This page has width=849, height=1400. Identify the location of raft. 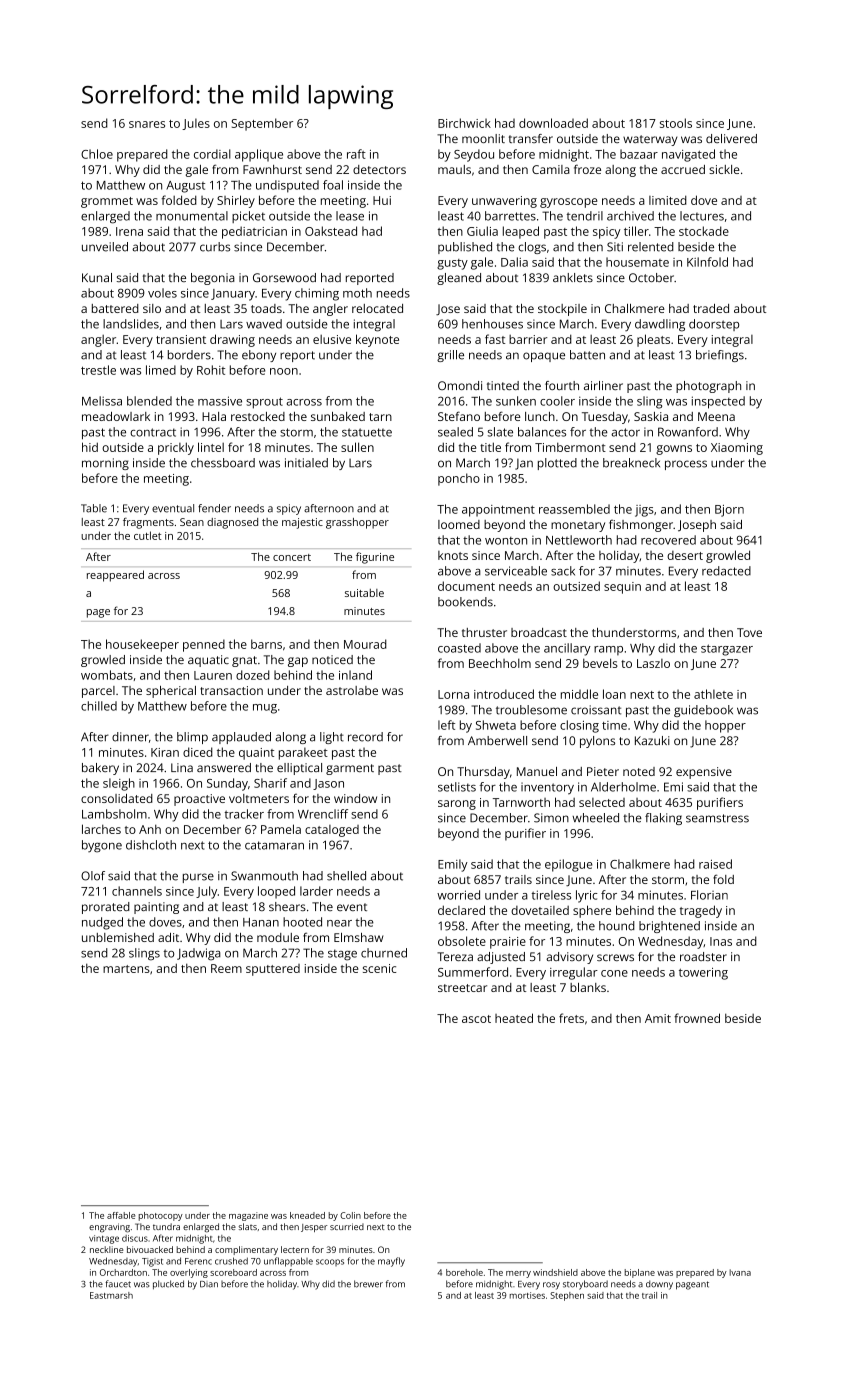
(356, 154).
